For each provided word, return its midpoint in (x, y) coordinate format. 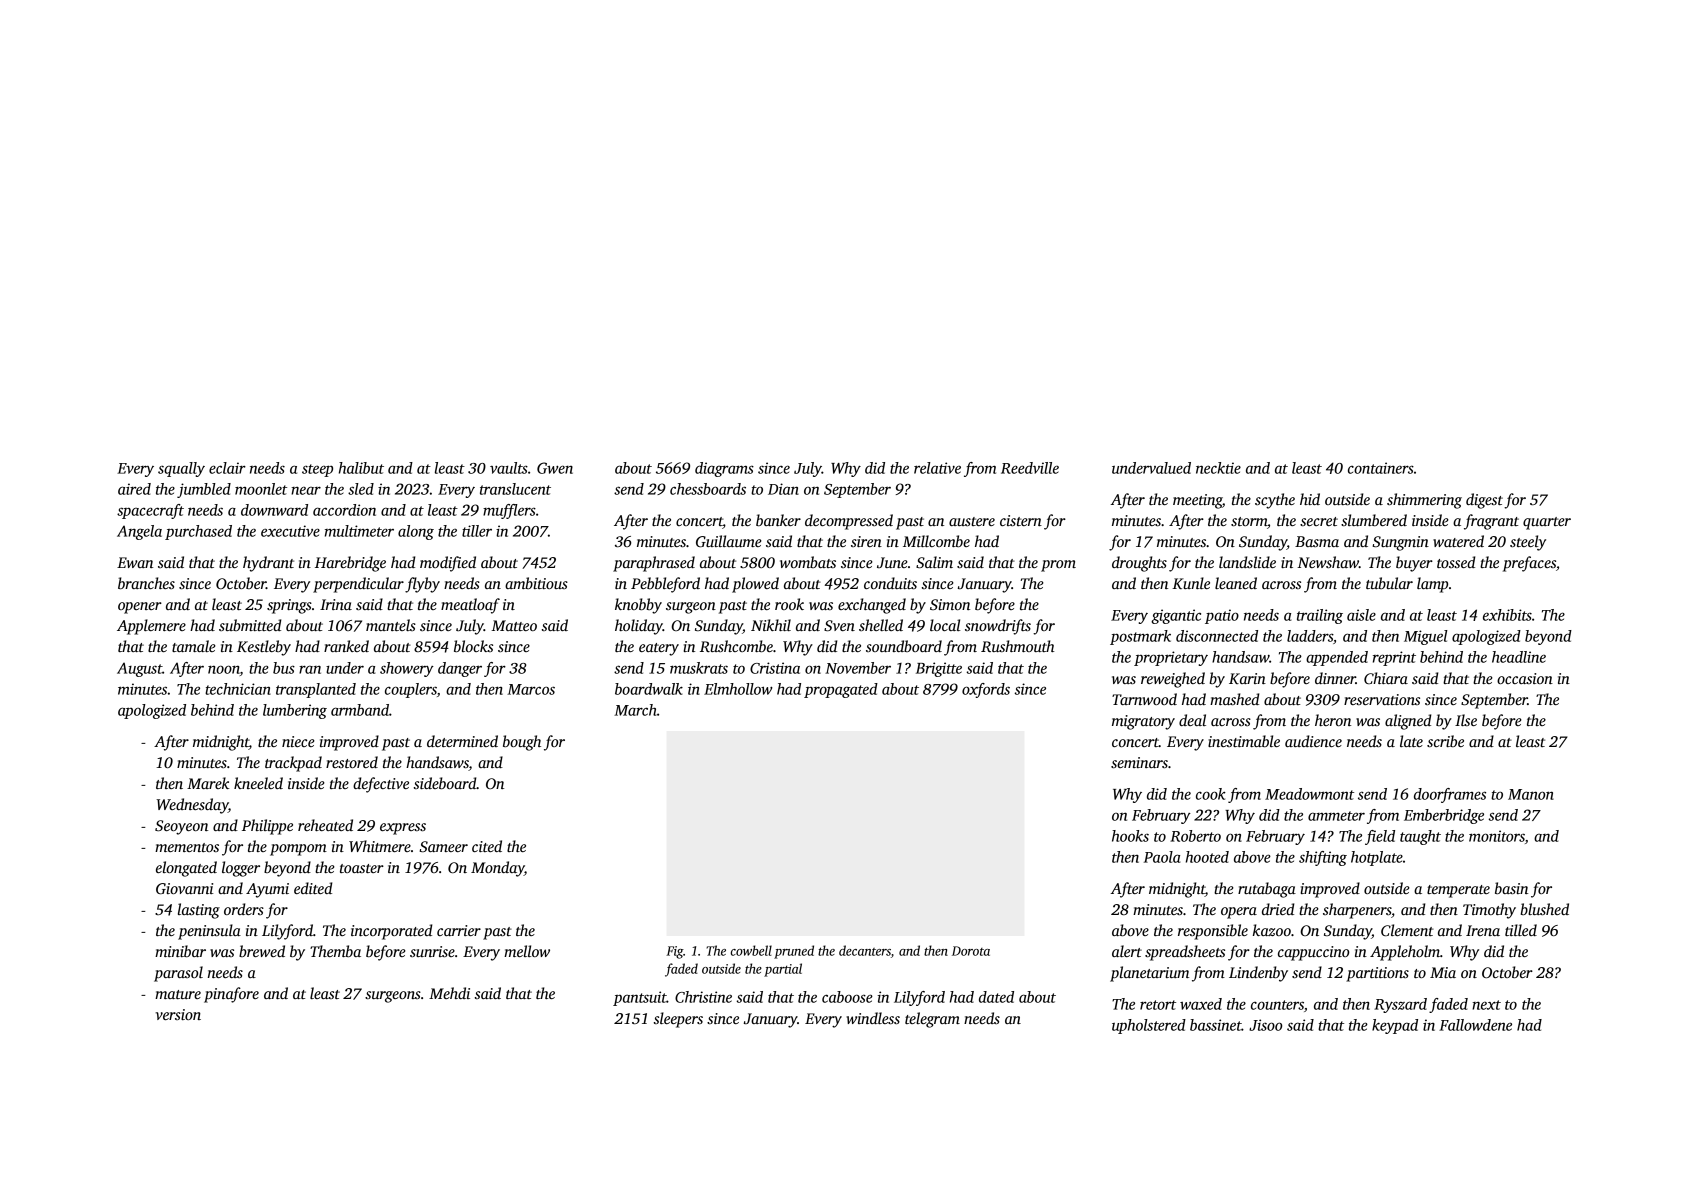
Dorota (971, 951)
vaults (509, 468)
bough (522, 743)
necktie (1218, 468)
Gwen (555, 468)
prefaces (1529, 564)
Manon (1531, 794)
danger (460, 669)
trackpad (293, 764)
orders (244, 909)
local (945, 625)
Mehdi (449, 993)
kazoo (1272, 930)
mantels (391, 625)
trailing (1320, 616)
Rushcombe (736, 646)
